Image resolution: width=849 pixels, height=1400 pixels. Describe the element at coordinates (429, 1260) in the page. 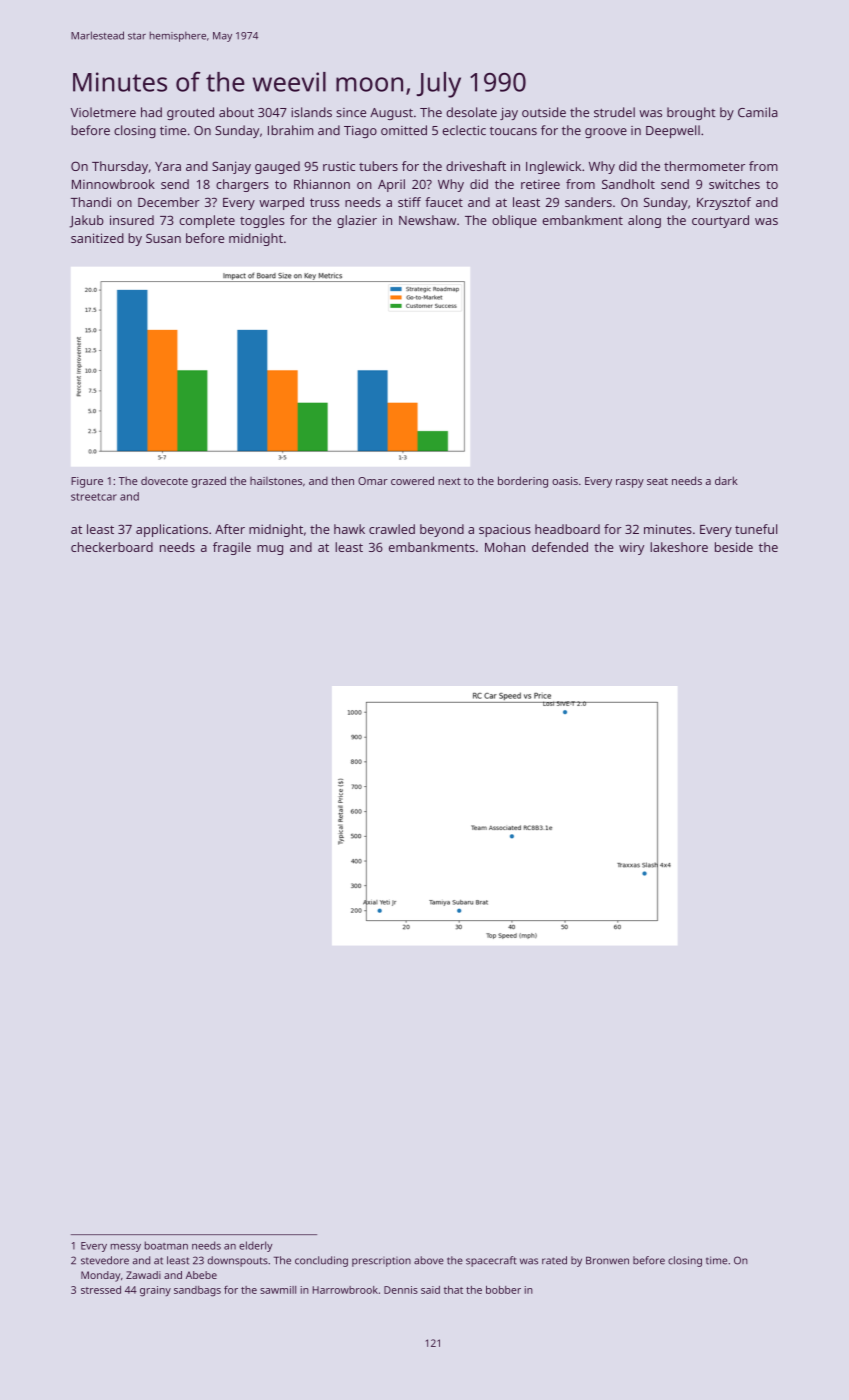

I see `above` at that location.
